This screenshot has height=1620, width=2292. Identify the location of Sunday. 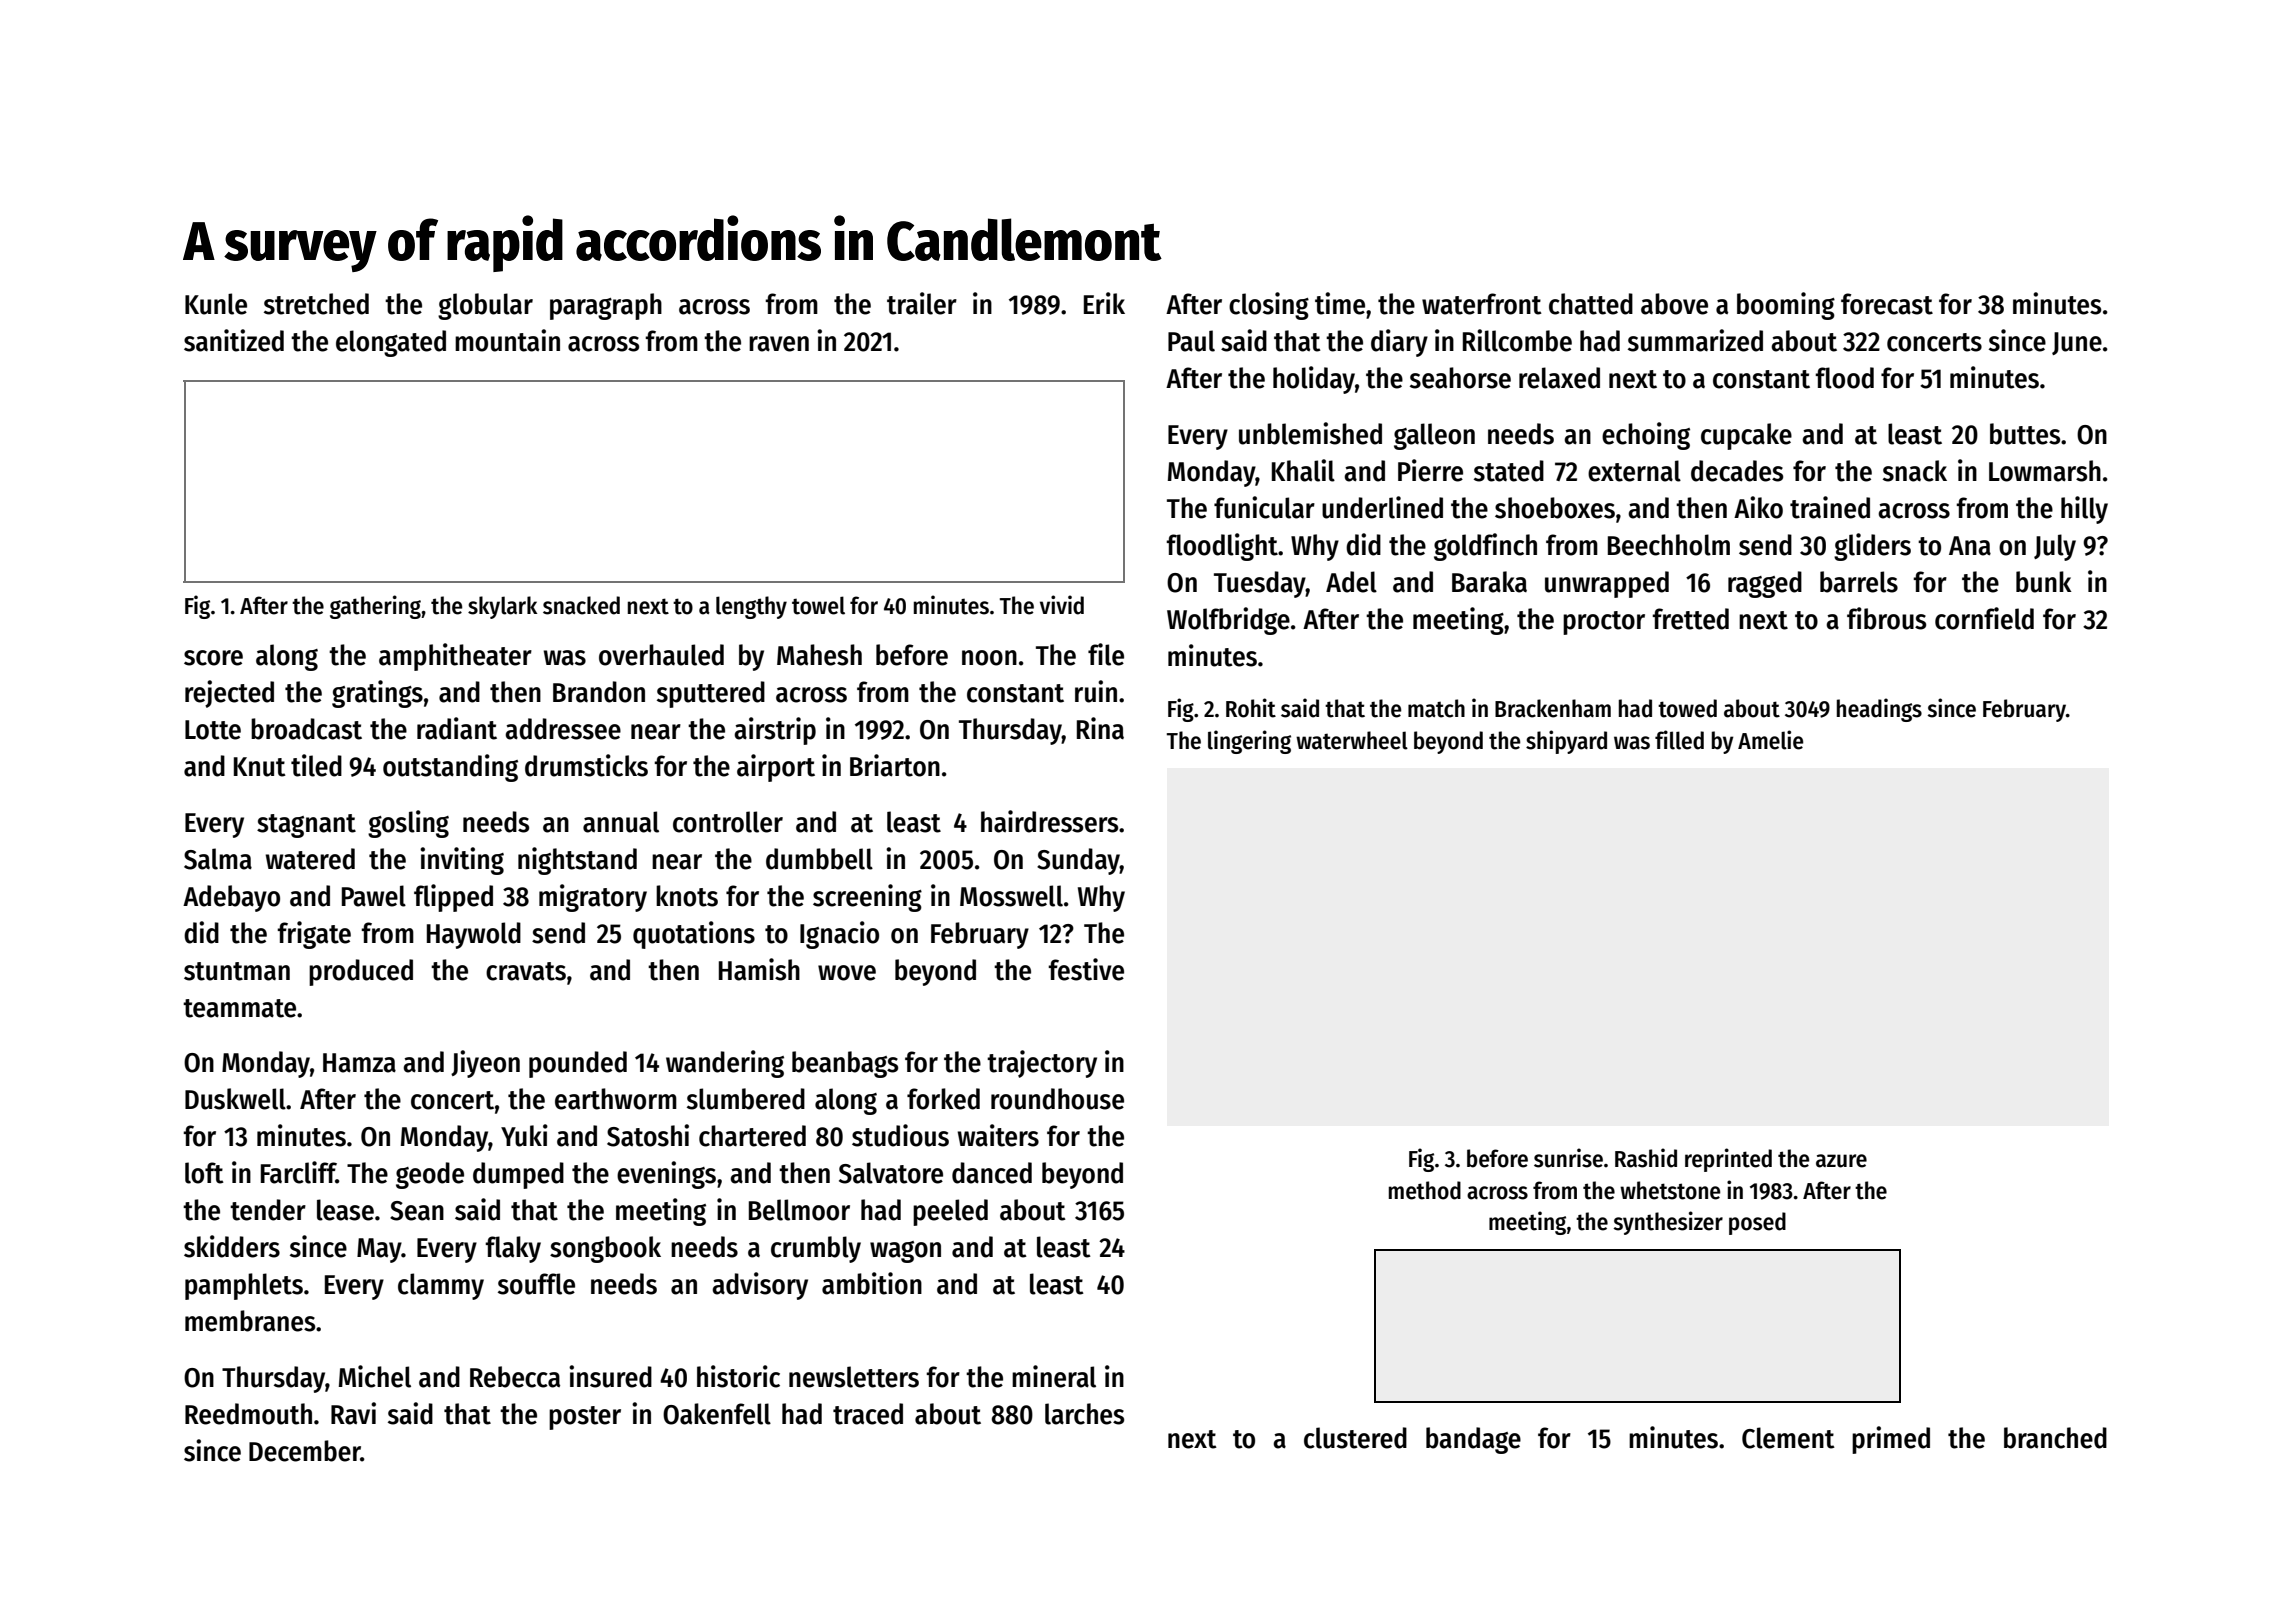
(1078, 861).
